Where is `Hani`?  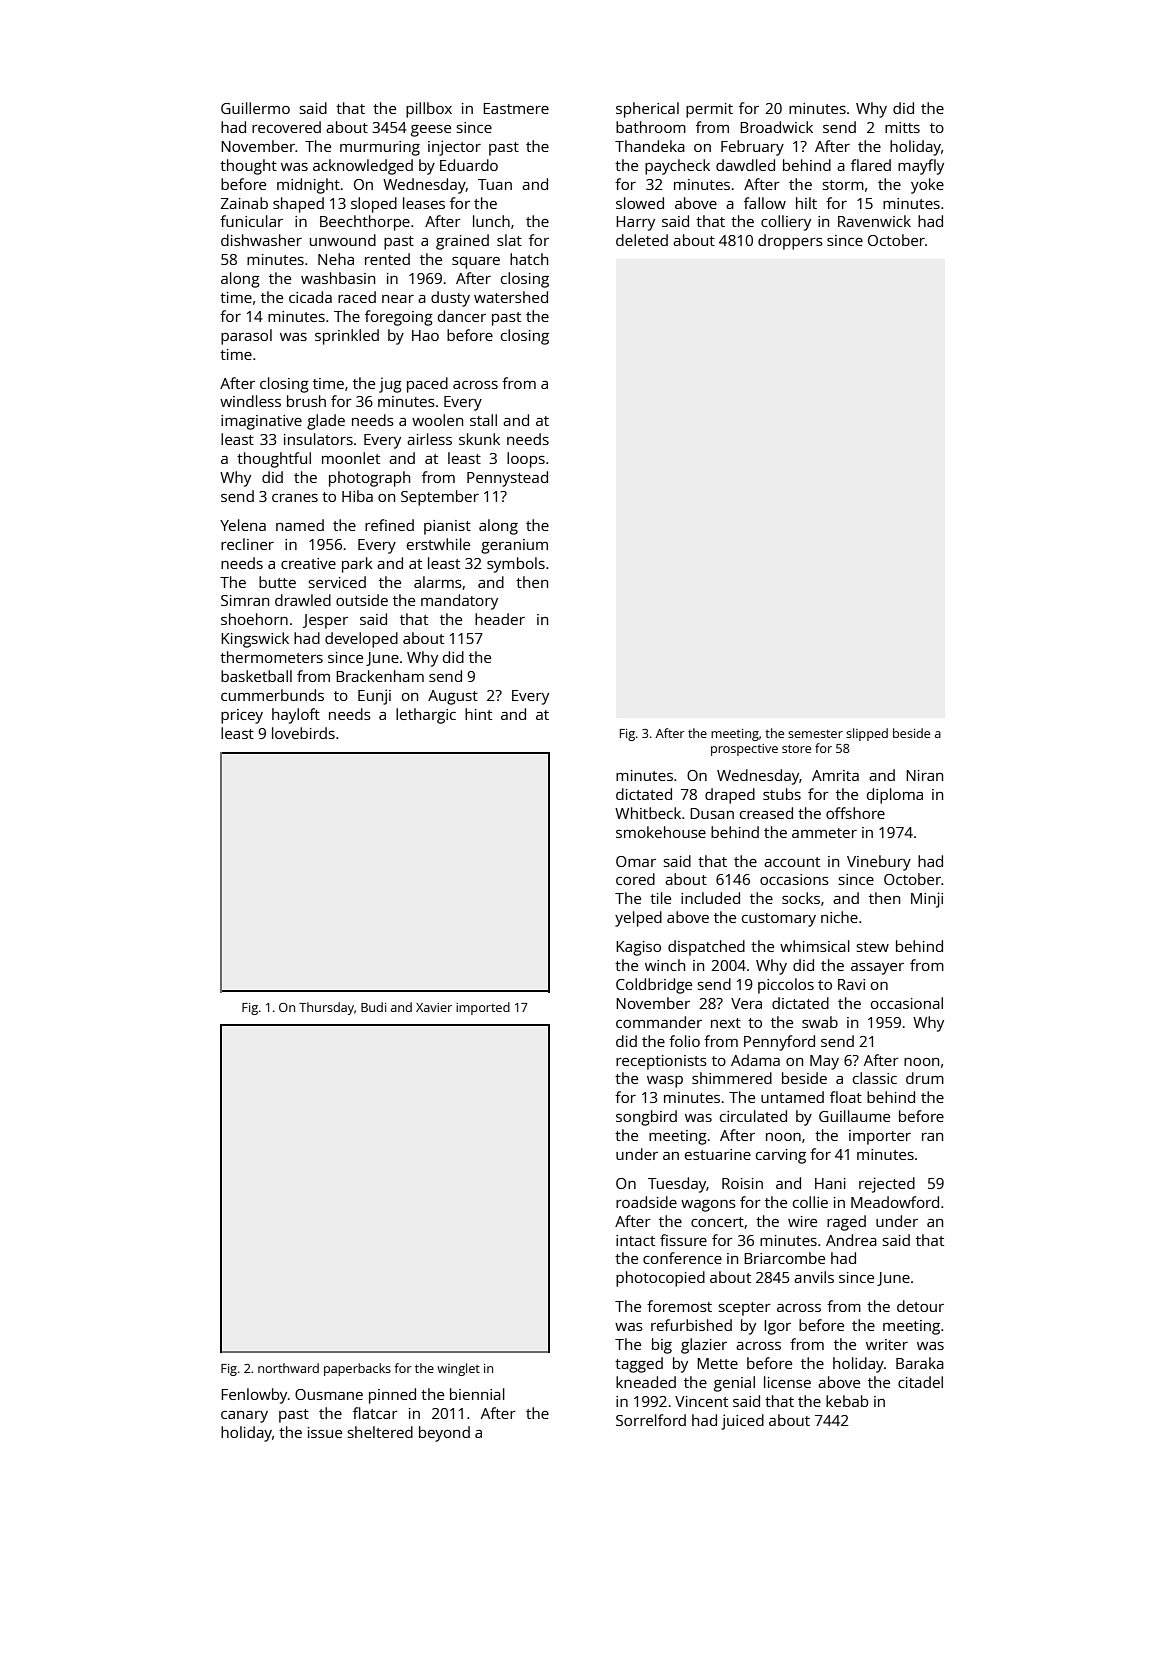 Hani is located at coordinates (830, 1183).
